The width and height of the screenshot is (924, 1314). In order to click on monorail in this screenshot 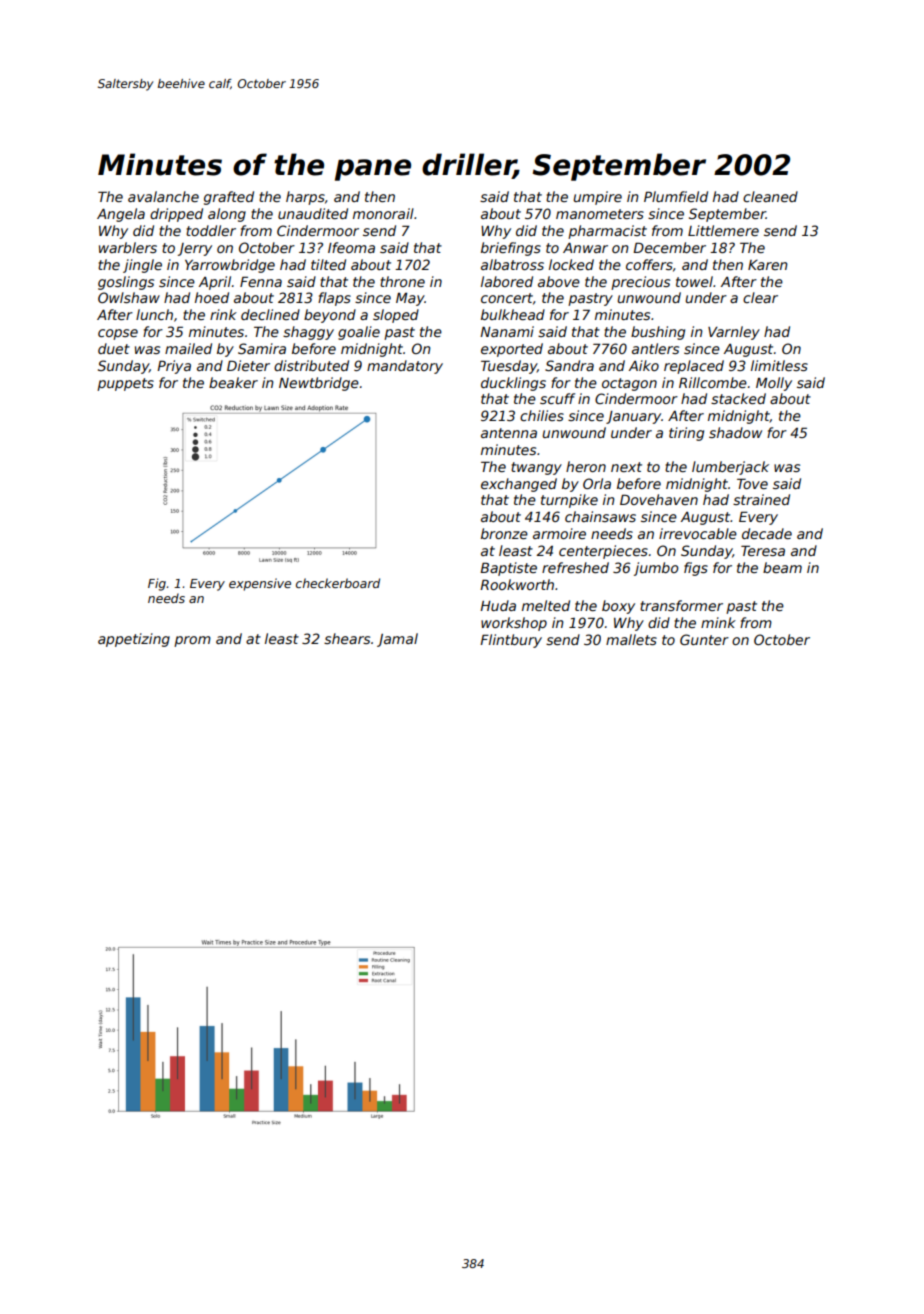, I will do `click(383, 213)`.
